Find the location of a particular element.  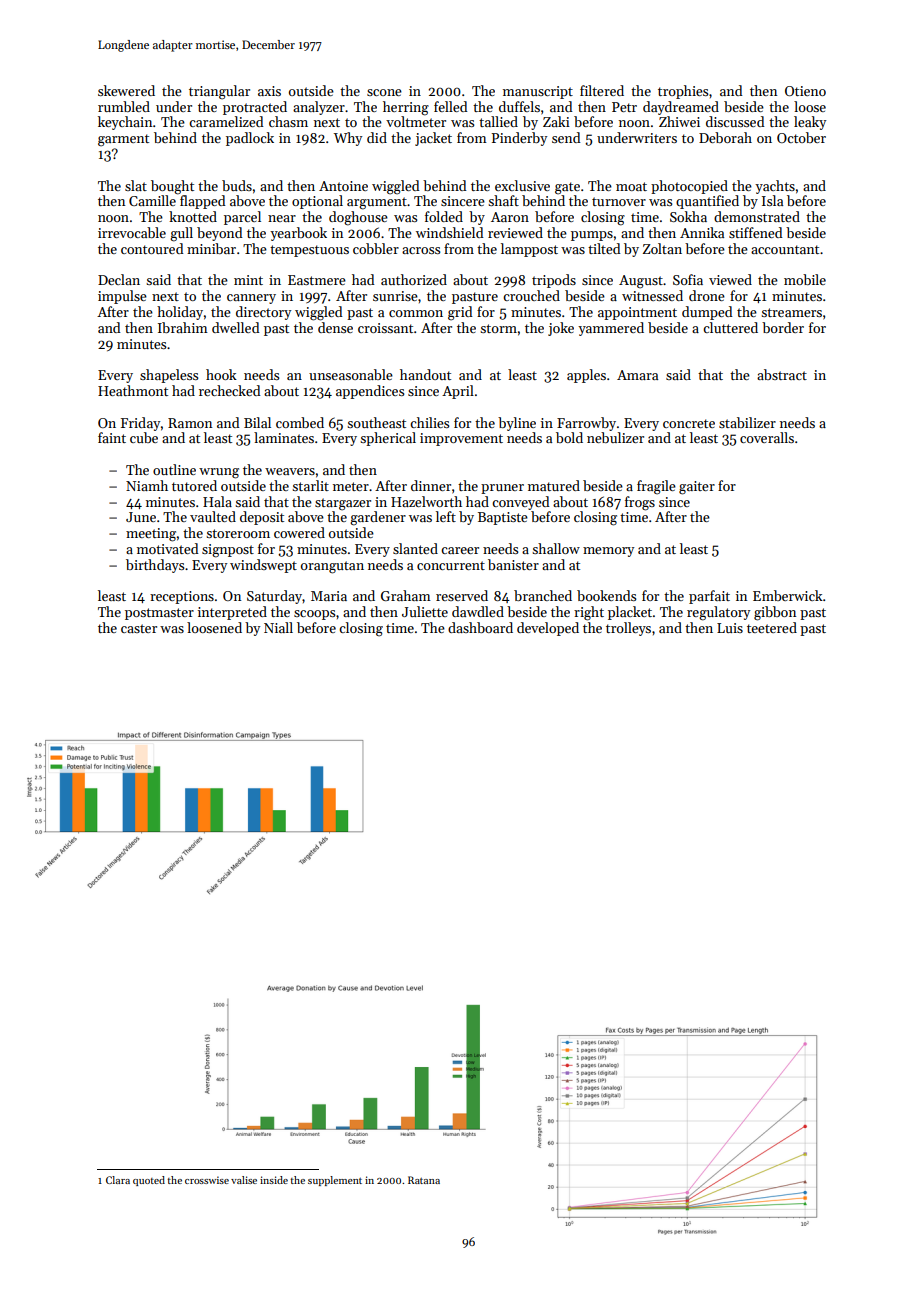

manuscript is located at coordinates (538, 92).
